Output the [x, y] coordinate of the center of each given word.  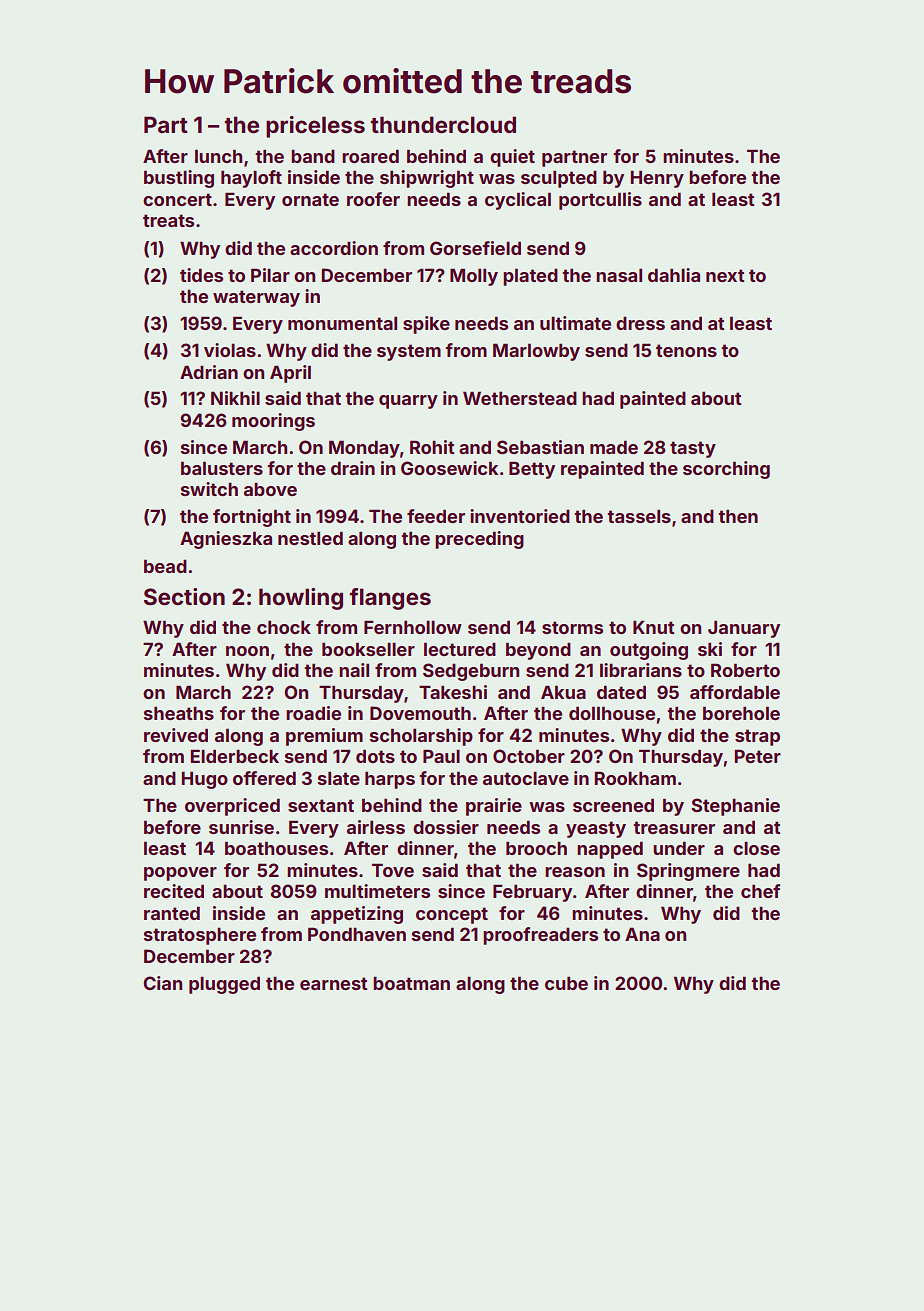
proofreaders [540, 936]
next [725, 275]
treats [168, 220]
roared [370, 156]
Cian [162, 983]
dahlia [674, 275]
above [270, 489]
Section [184, 597]
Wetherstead [520, 398]
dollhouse [612, 713]
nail [354, 670]
